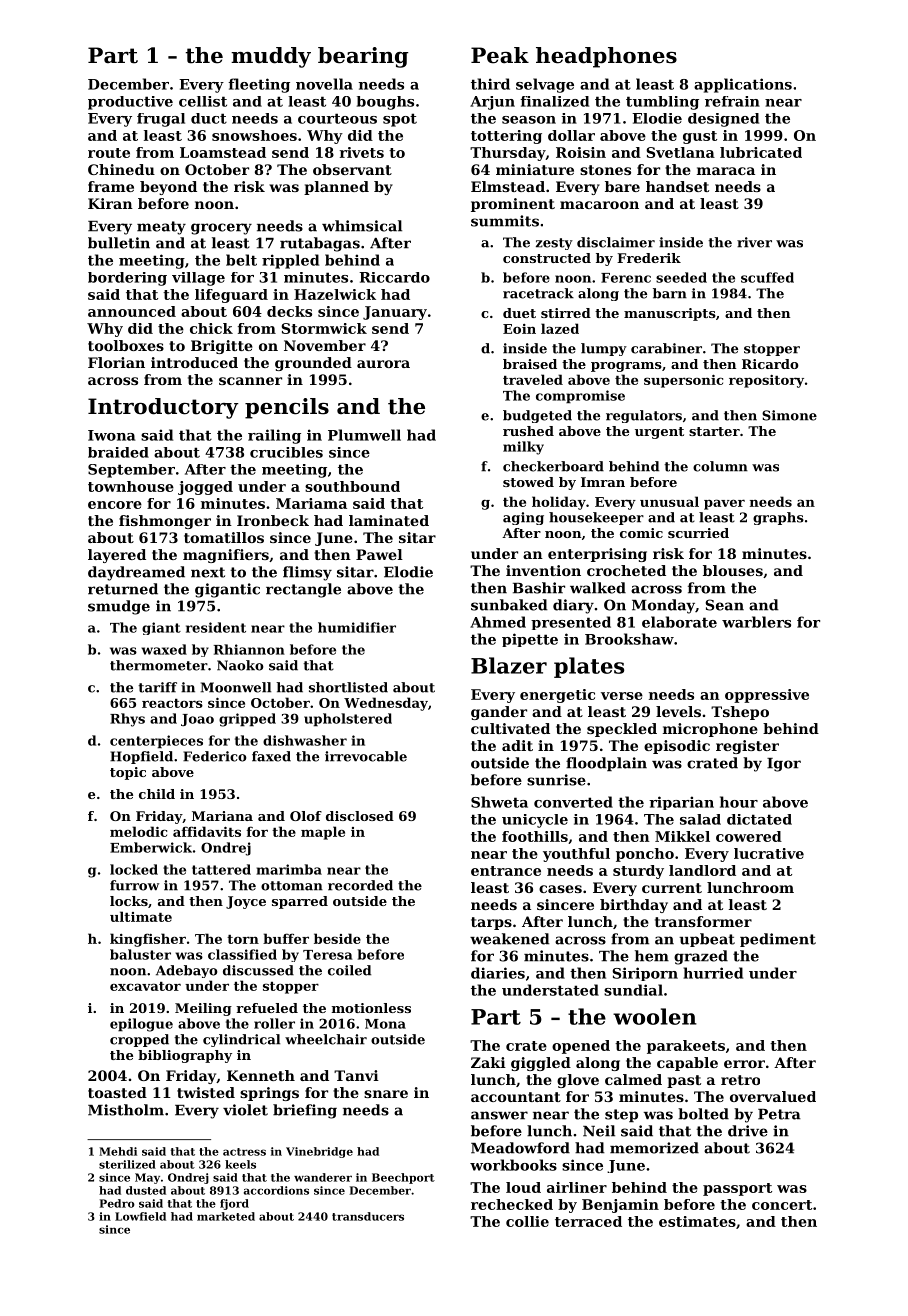  Describe the element at coordinates (649, 258) in the page. I see `Frederik` at that location.
